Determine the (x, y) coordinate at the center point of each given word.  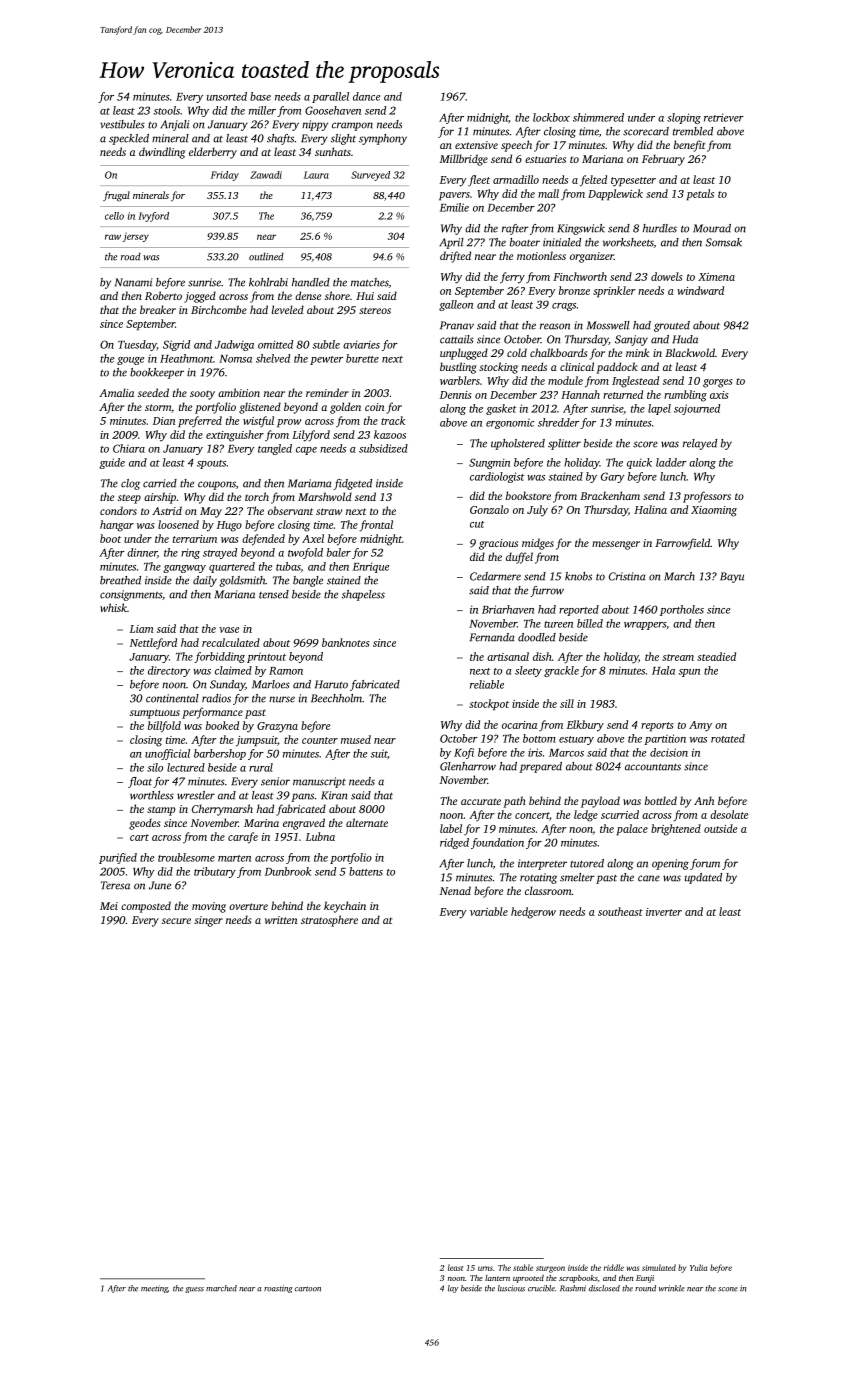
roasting (278, 1289)
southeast (620, 911)
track (393, 420)
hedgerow (533, 913)
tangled (275, 449)
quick (639, 463)
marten (234, 858)
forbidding (219, 657)
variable (489, 911)
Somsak (724, 242)
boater (525, 242)
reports (657, 727)
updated (703, 878)
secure (176, 921)
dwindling (162, 153)
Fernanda (492, 637)
